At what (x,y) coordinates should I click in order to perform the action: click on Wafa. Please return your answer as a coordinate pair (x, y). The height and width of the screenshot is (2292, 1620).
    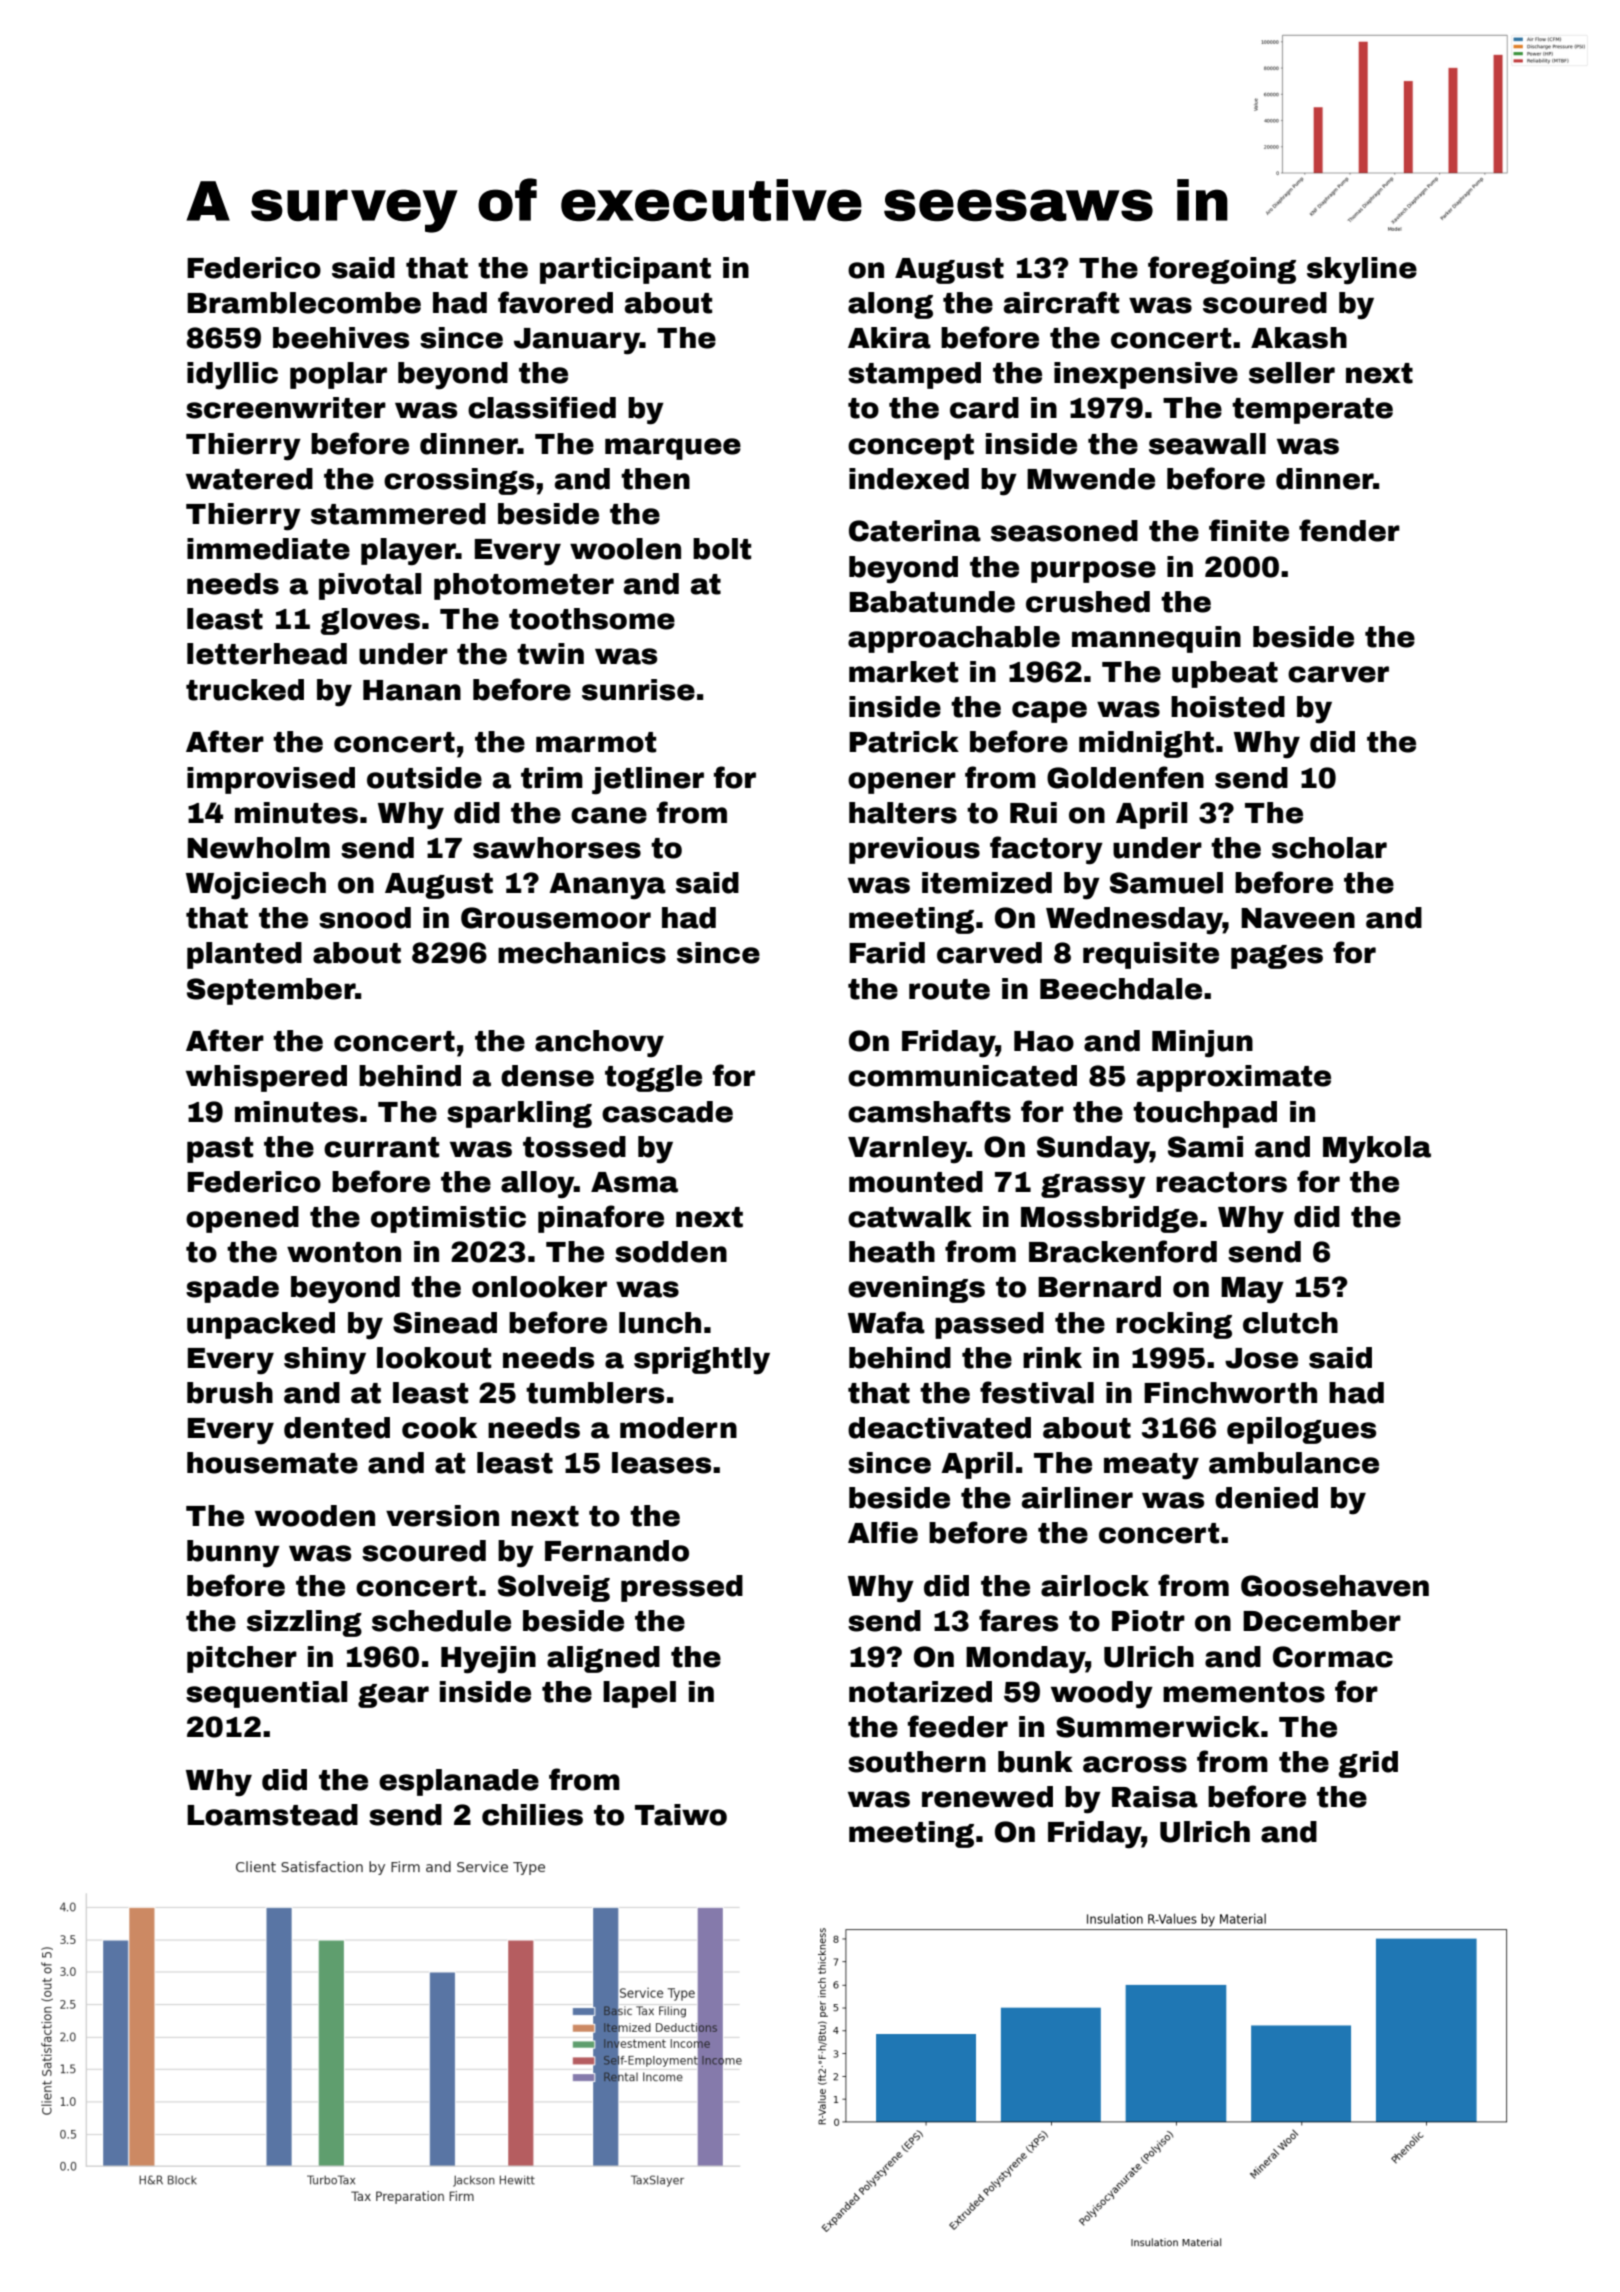
    Looking at the image, I should click on (886, 1322).
